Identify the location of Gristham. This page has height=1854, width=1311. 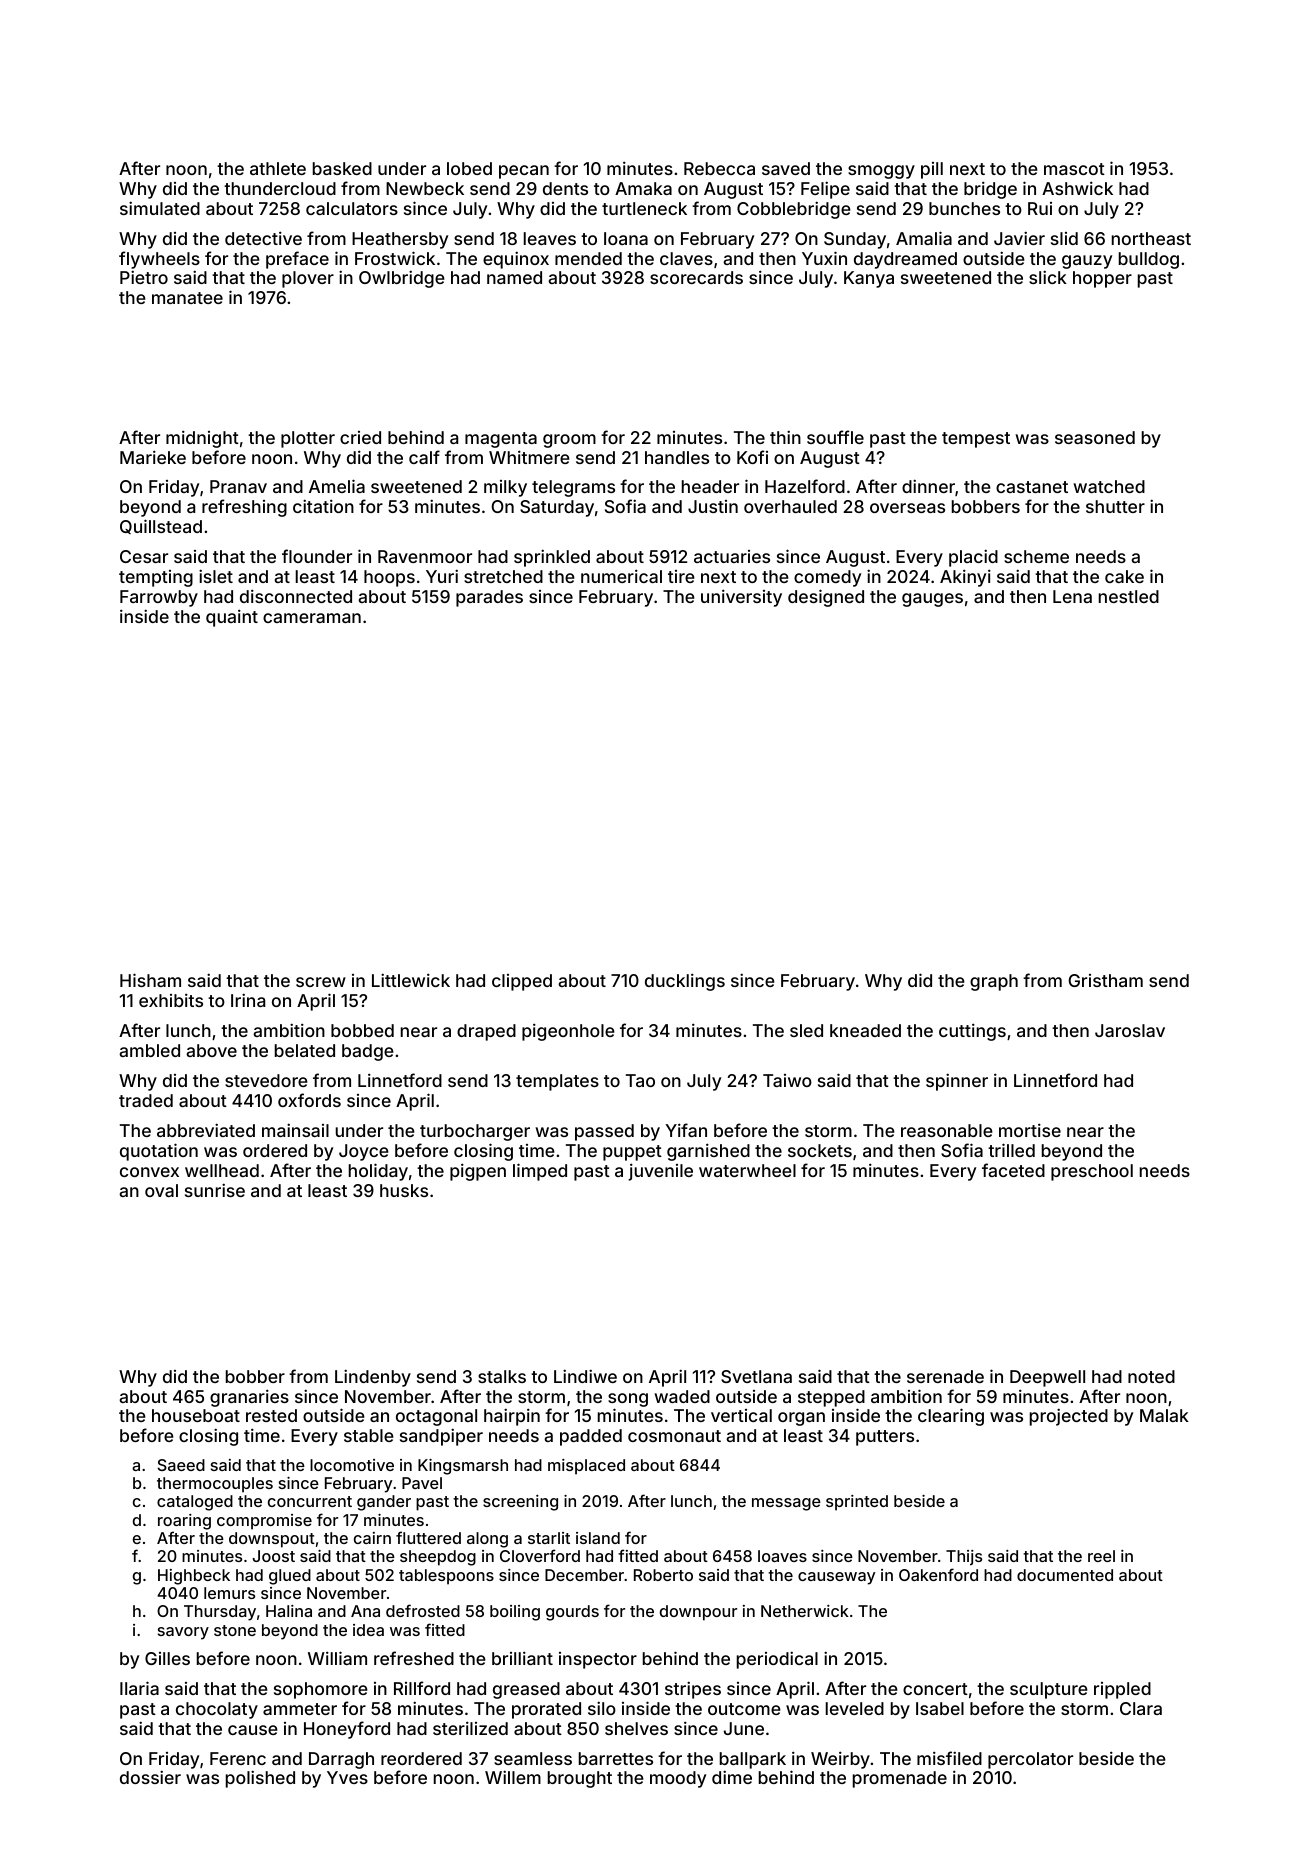
(1105, 980).
